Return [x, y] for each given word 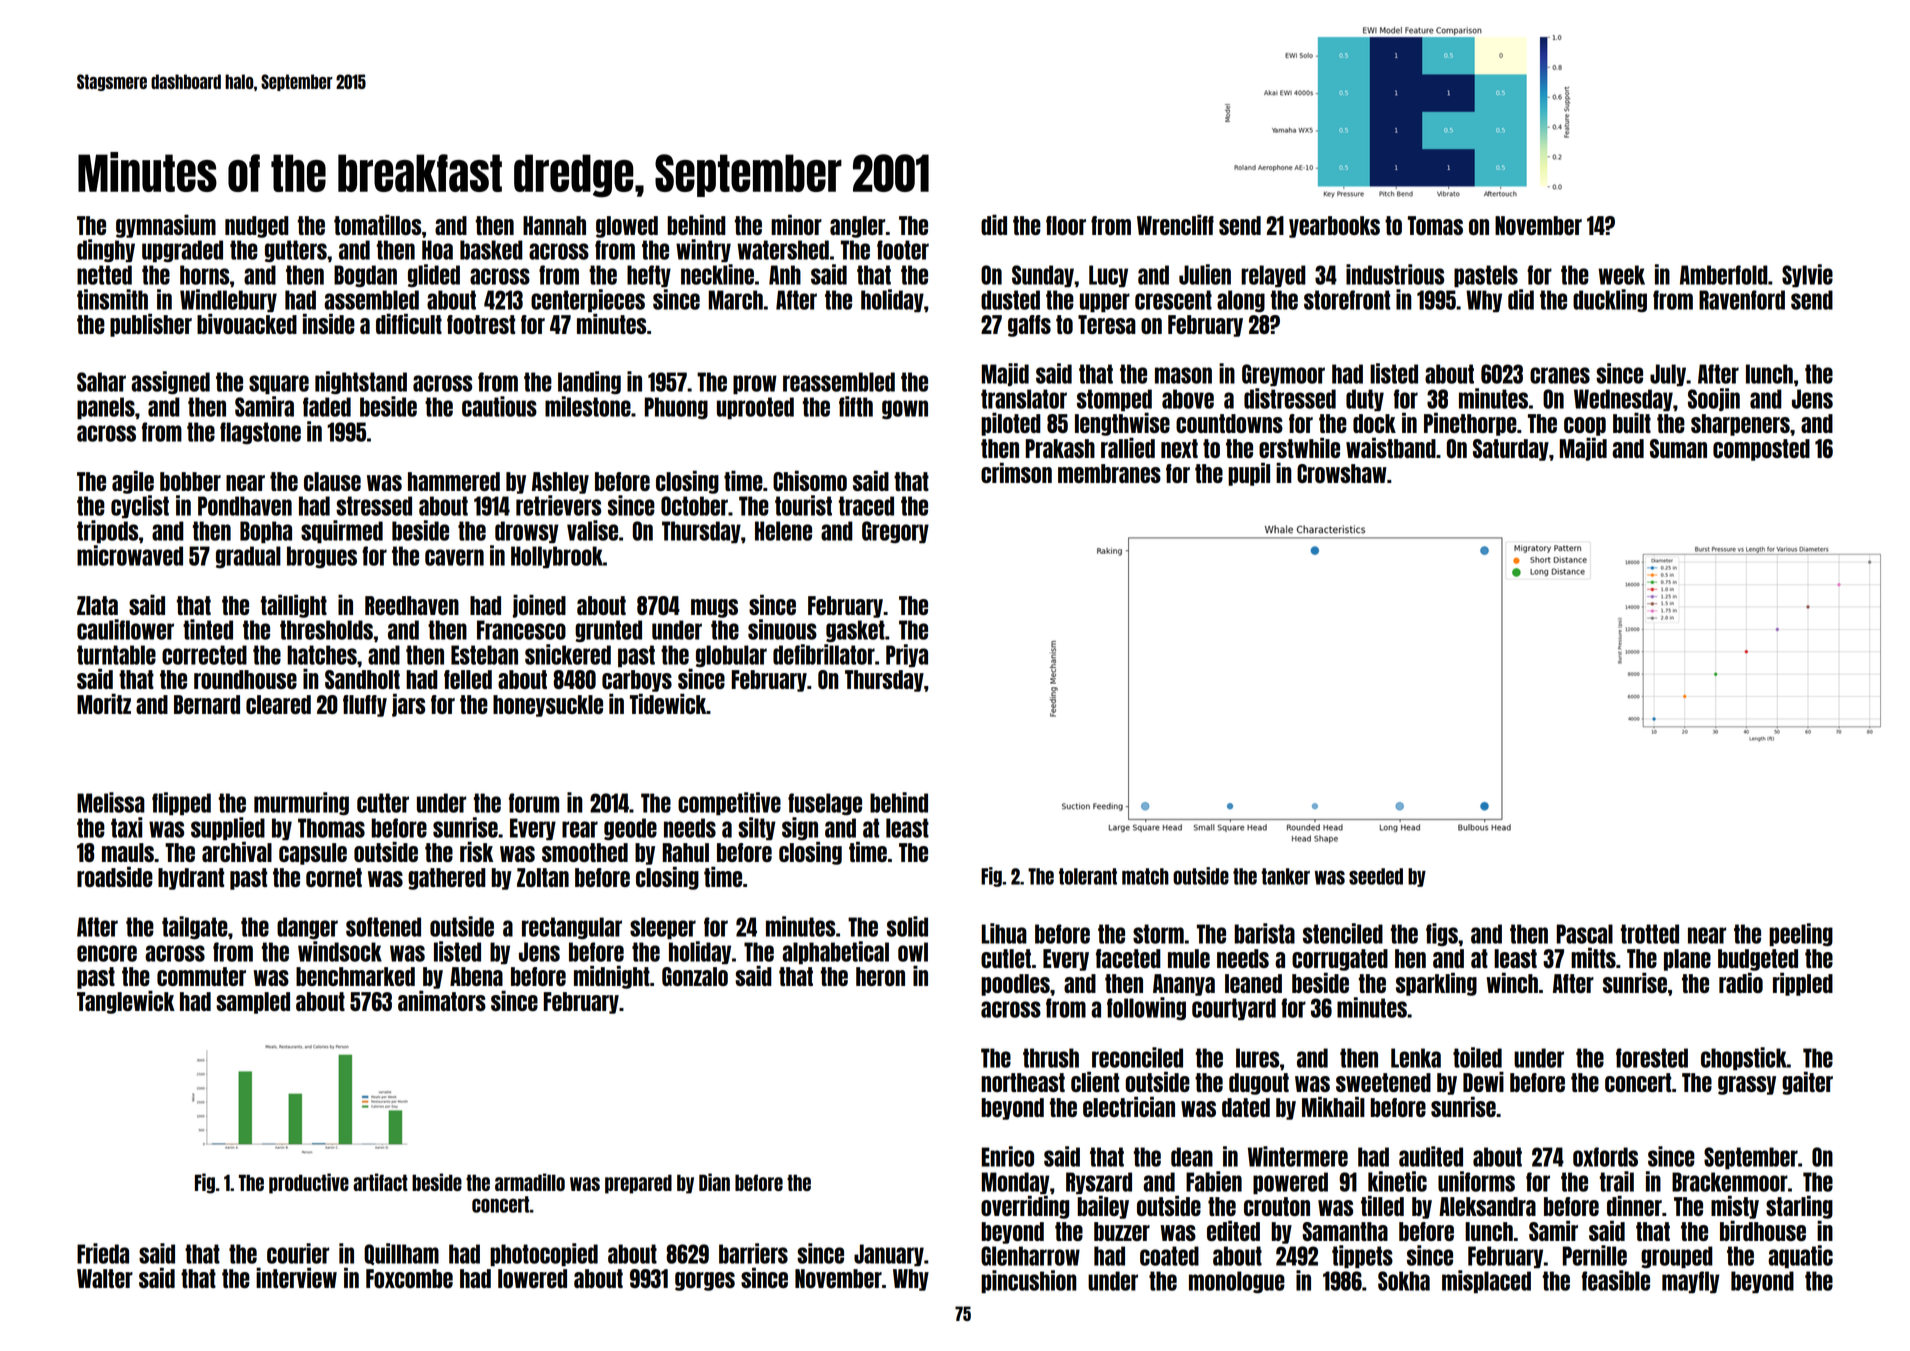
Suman [1678, 448]
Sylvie [1807, 276]
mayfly [1691, 1282]
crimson [1016, 472]
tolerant [1088, 876]
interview [296, 1277]
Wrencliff [1175, 224]
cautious [499, 406]
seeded [1376, 876]
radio [1741, 982]
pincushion [1029, 1282]
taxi [126, 827]
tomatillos [377, 224]
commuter [201, 976]
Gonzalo [695, 976]
